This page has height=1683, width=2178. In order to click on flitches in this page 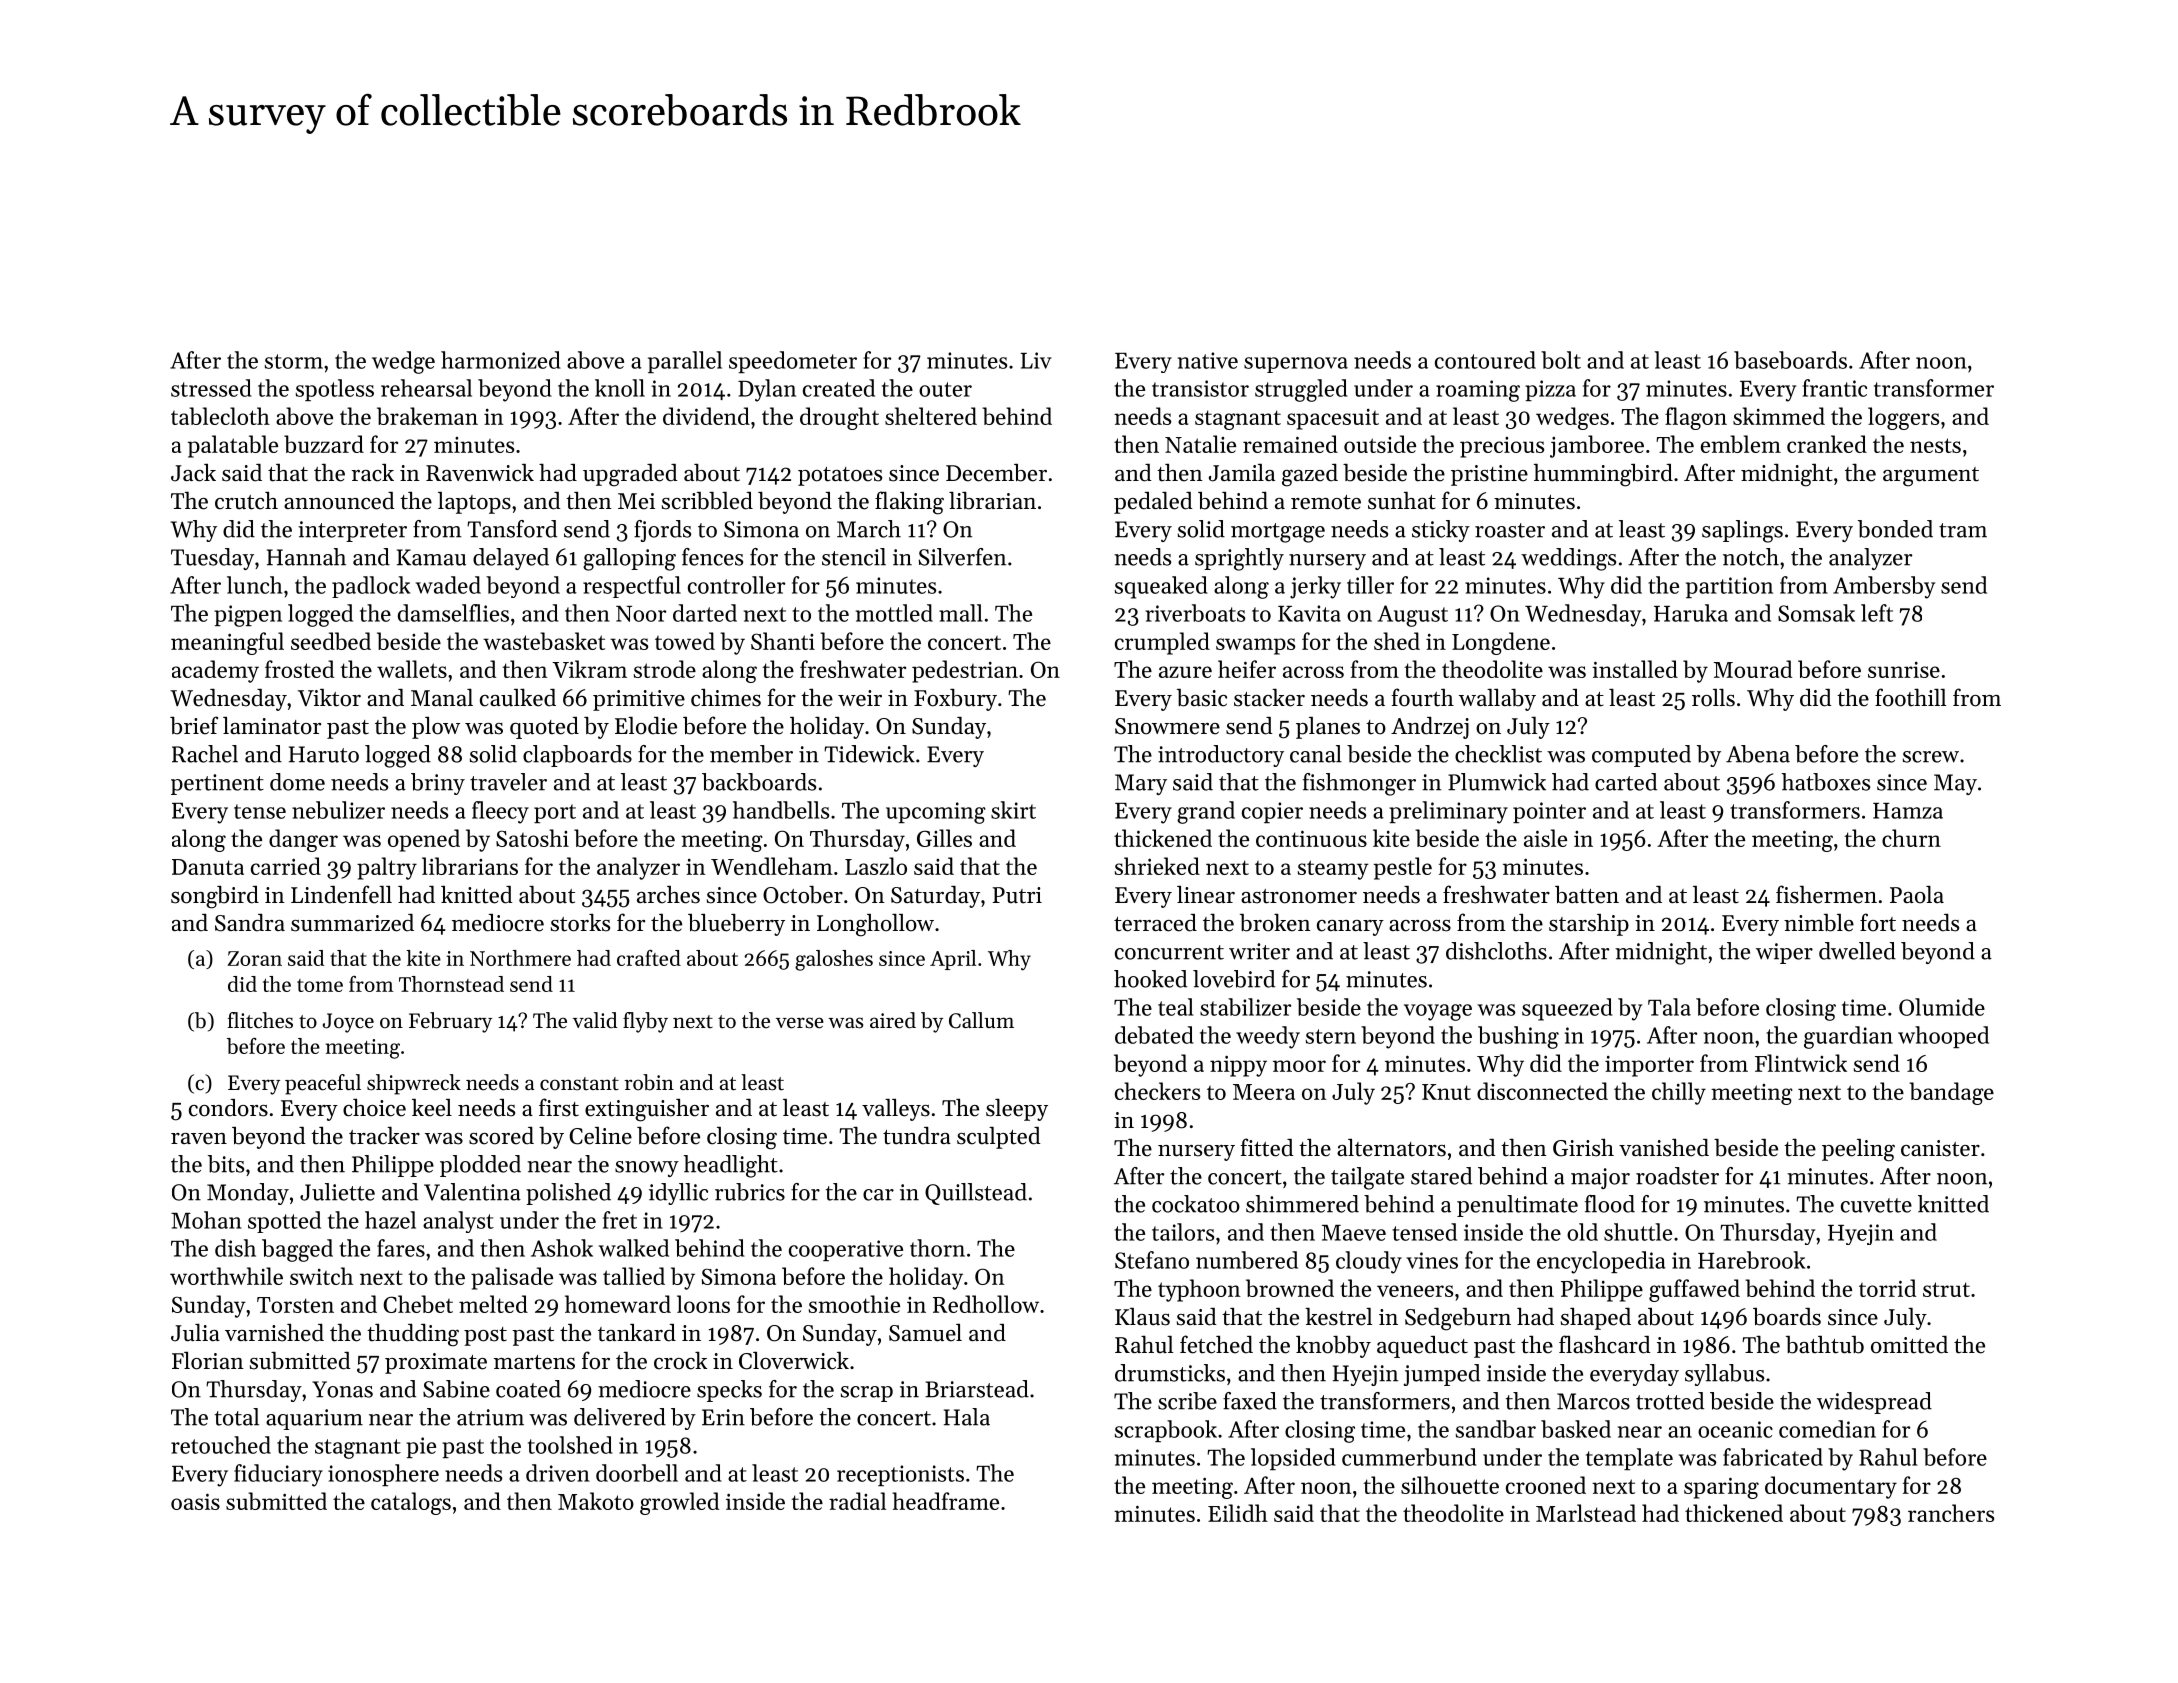, I will do `click(260, 1020)`.
